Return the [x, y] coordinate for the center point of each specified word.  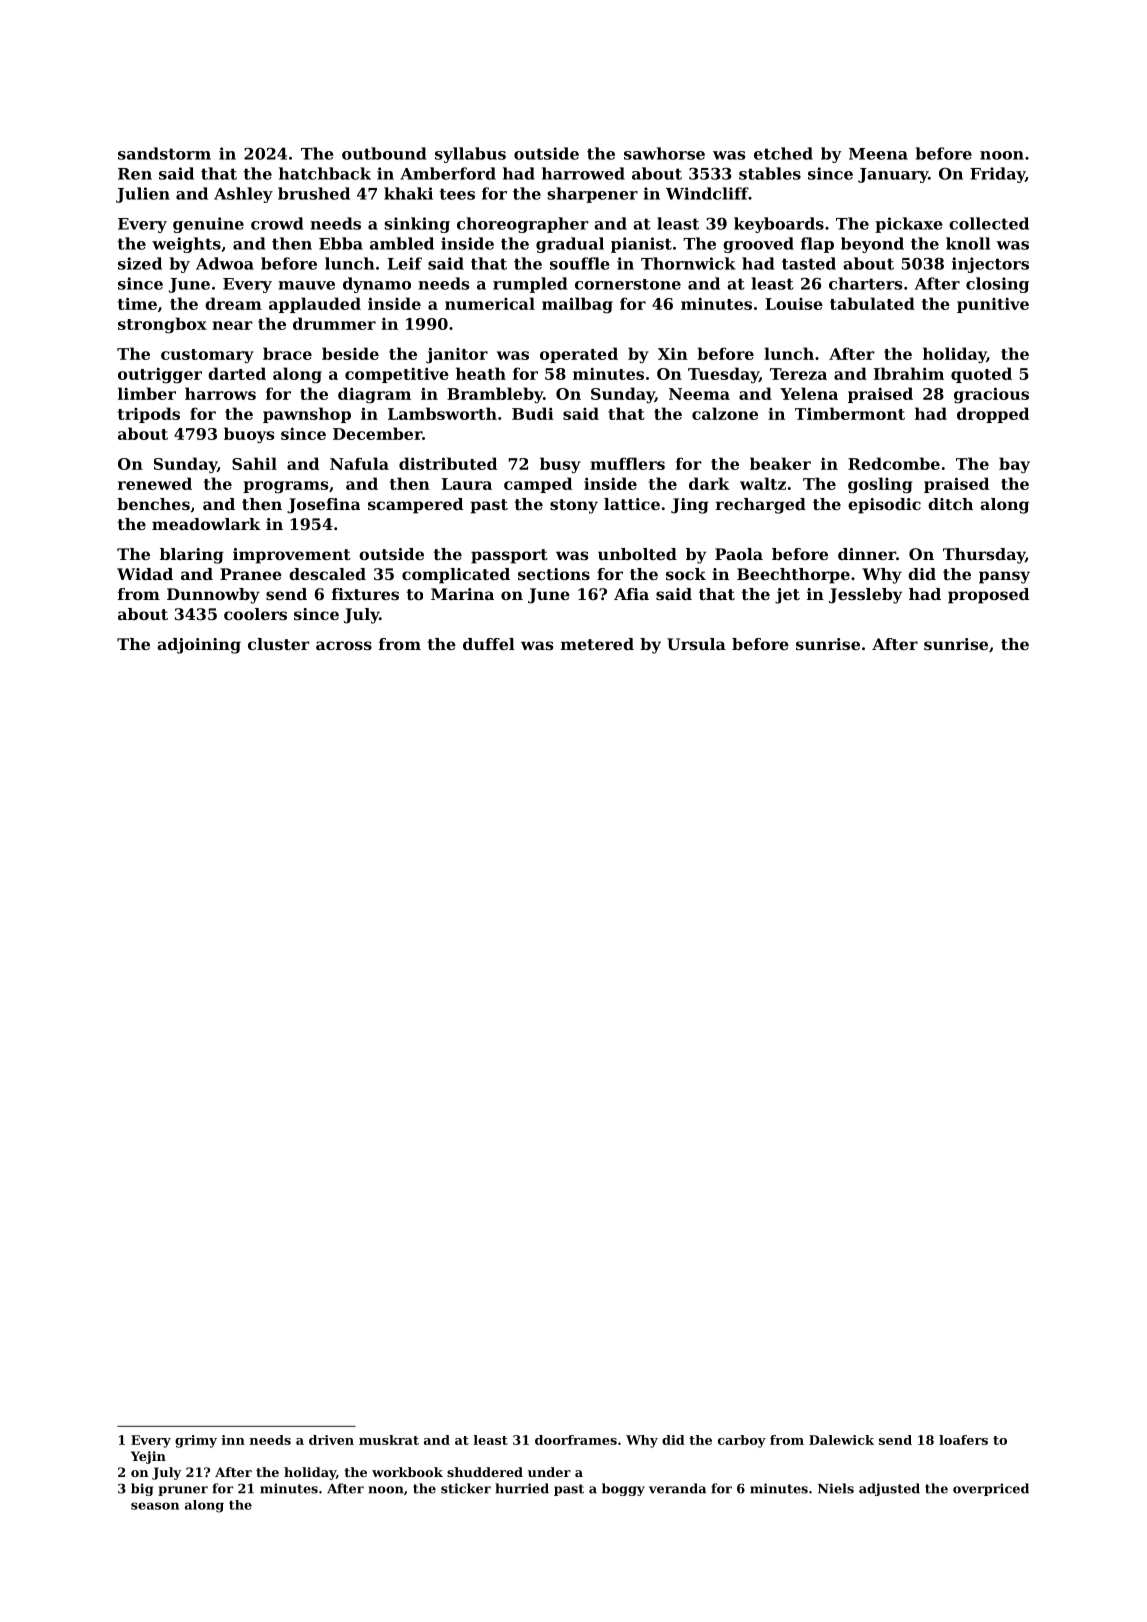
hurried [522, 1488]
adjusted [889, 1489]
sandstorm [164, 153]
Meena [878, 154]
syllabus [470, 155]
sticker [466, 1488]
